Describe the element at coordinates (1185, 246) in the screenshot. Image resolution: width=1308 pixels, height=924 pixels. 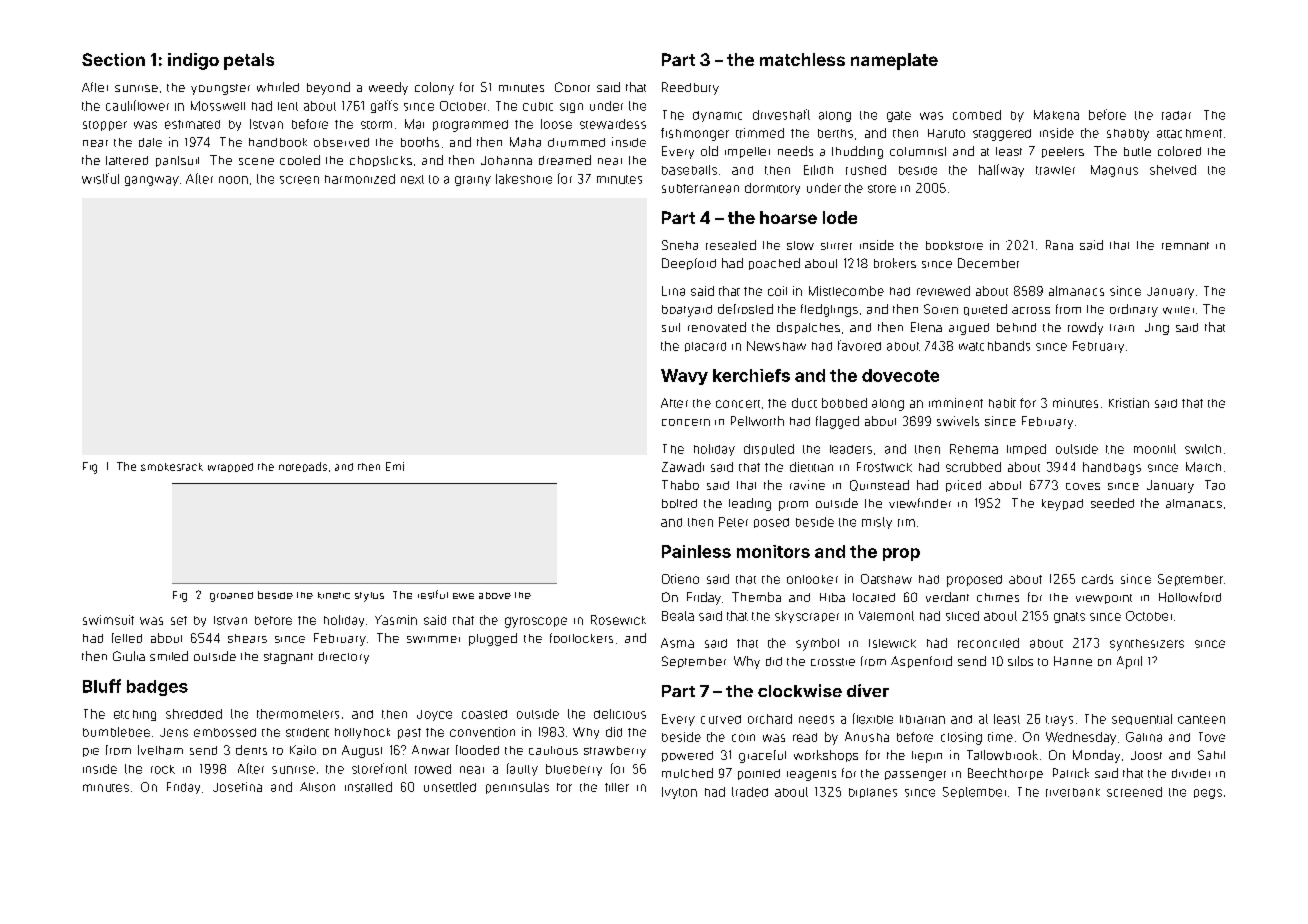
I see `remnant` at that location.
